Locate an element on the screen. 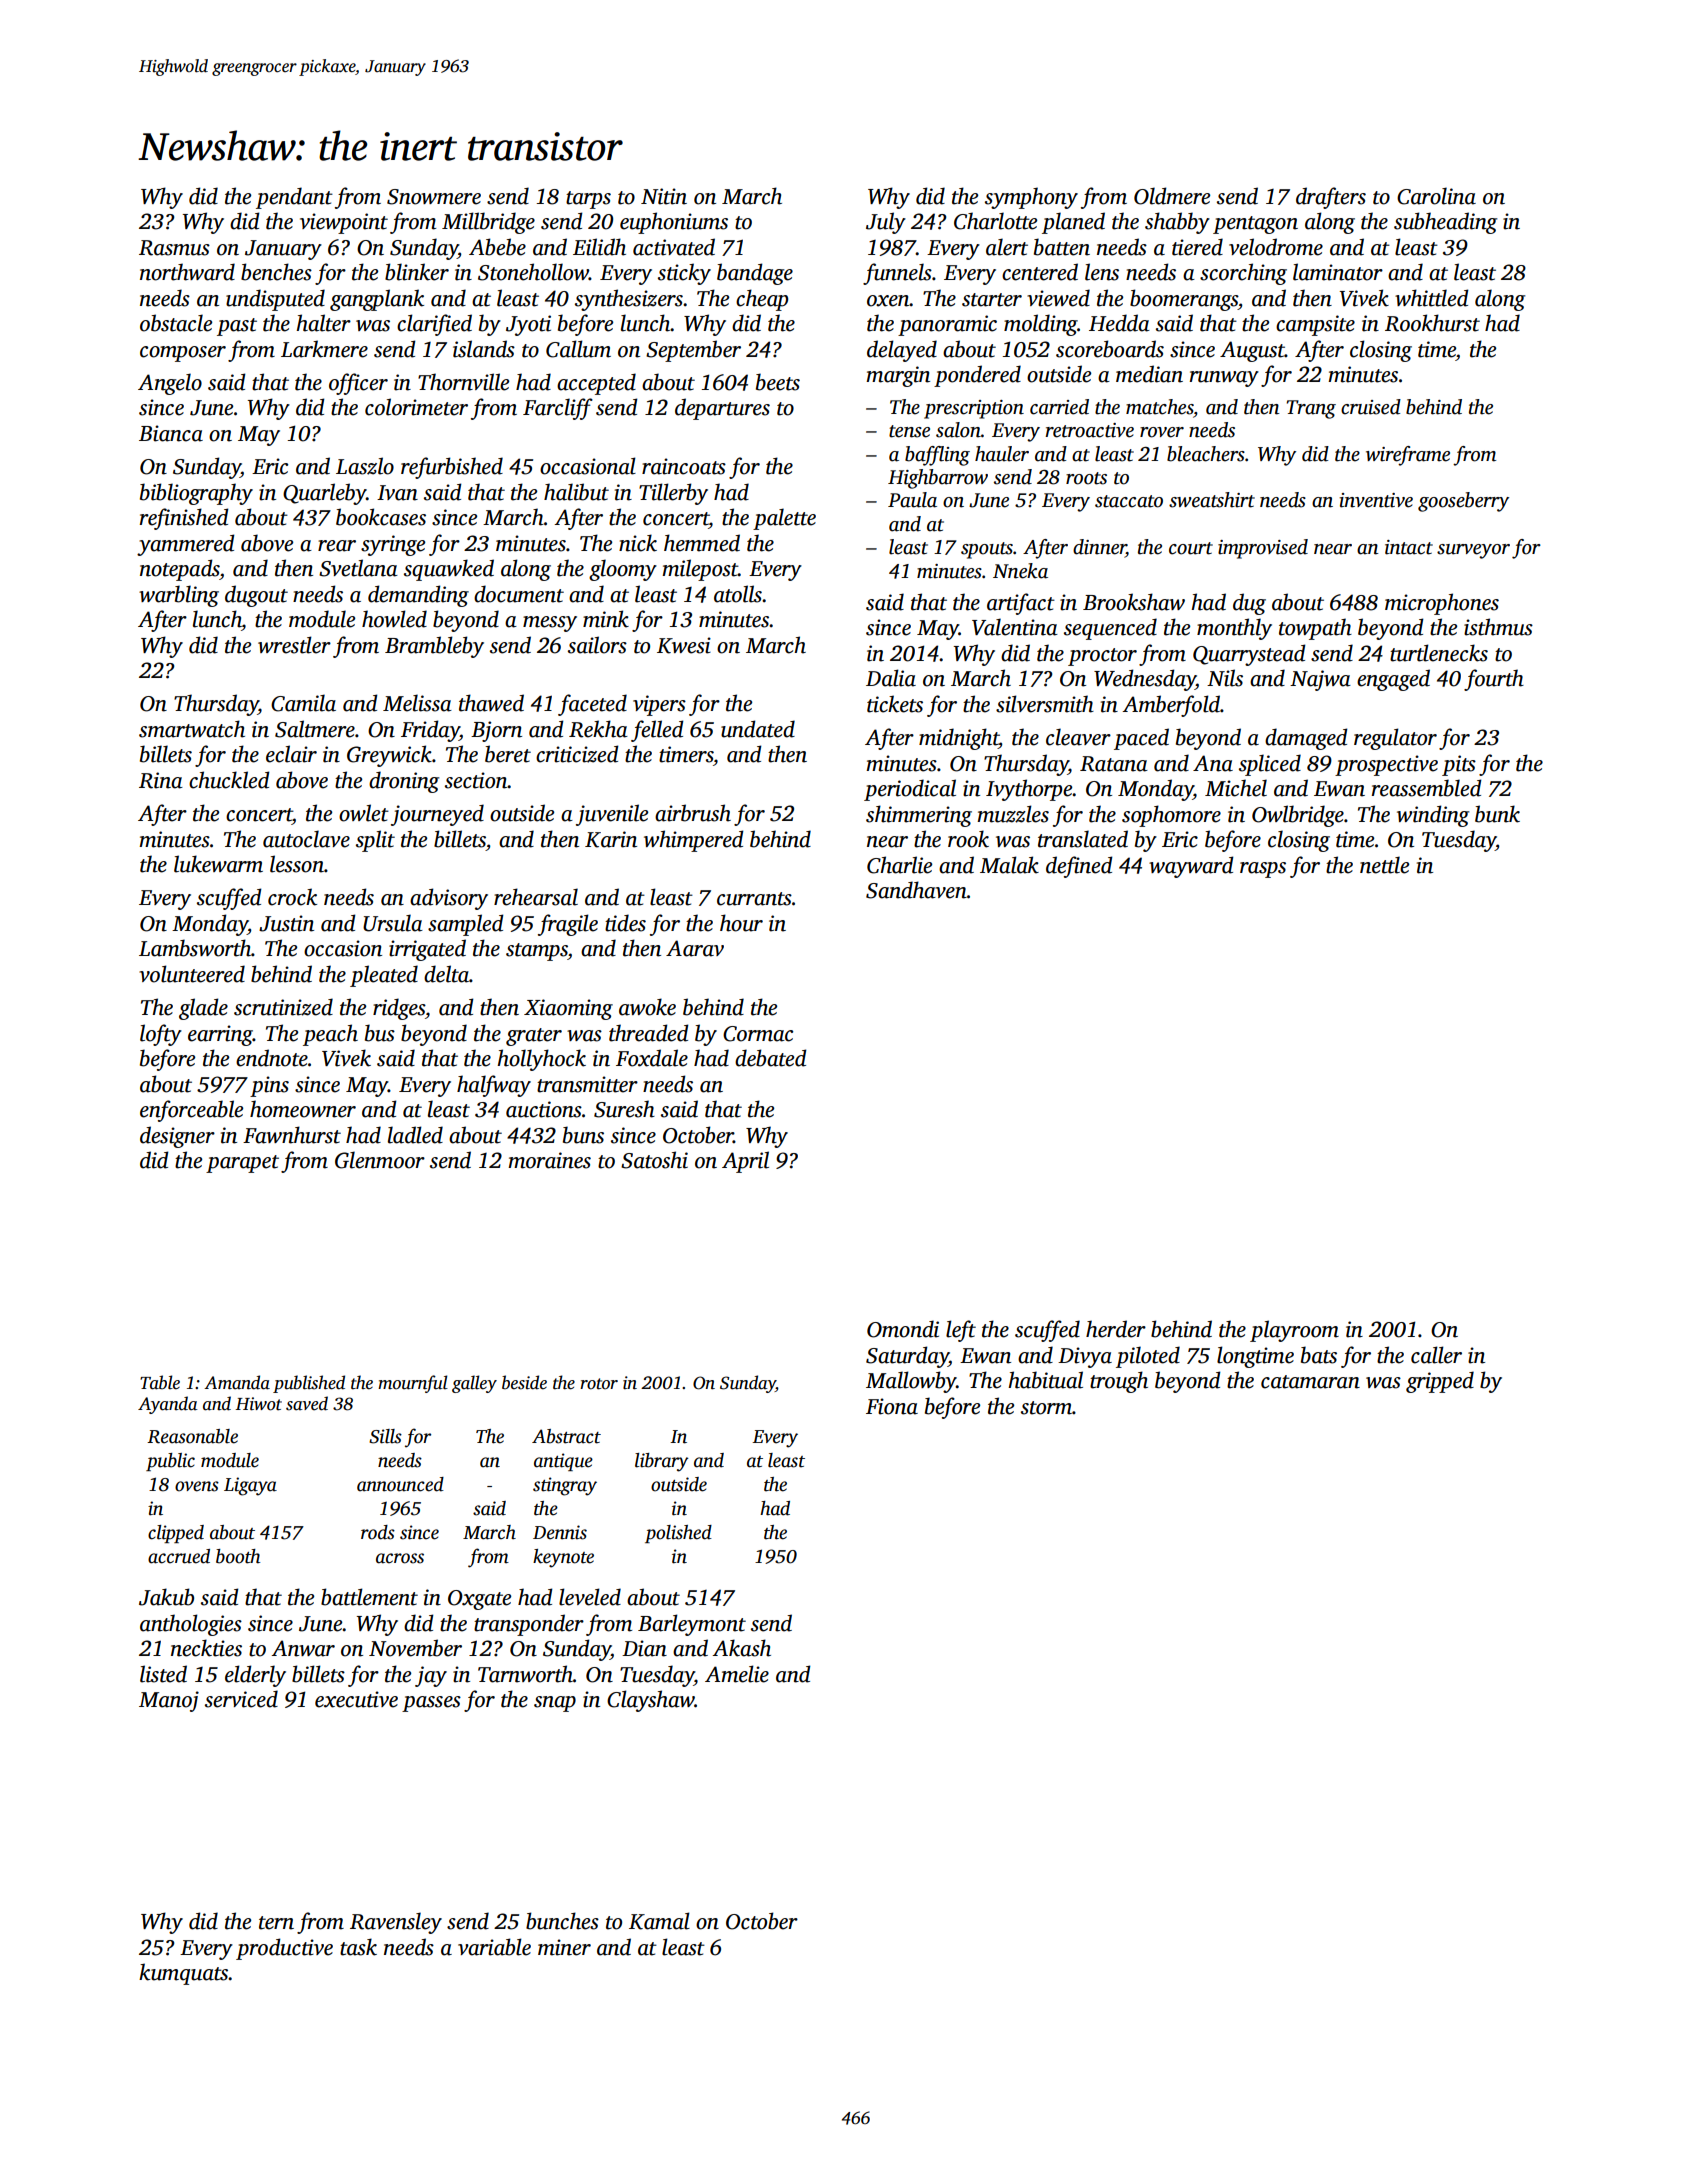  executive is located at coordinates (356, 1699).
